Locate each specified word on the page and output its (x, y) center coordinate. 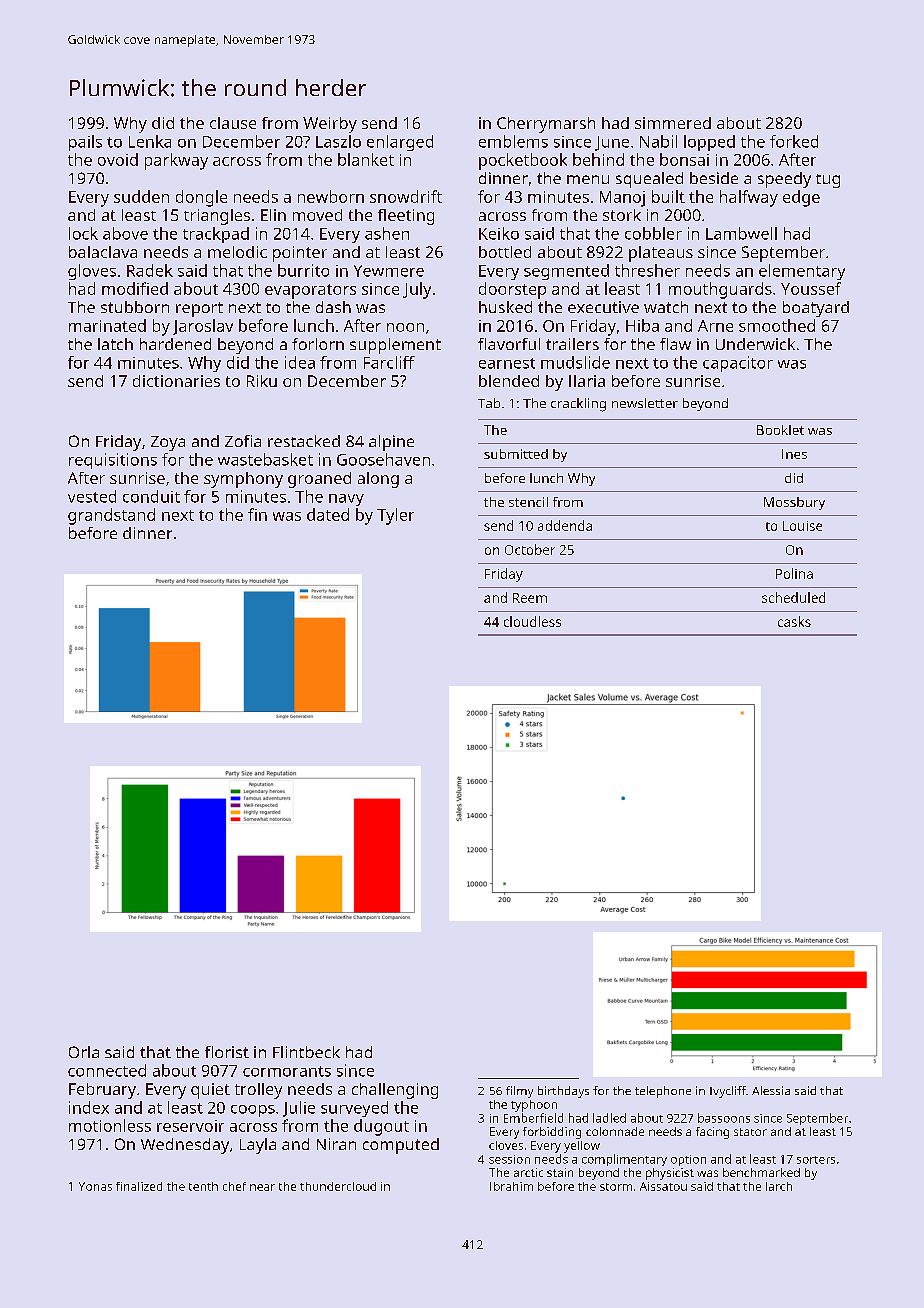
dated (328, 514)
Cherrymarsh (546, 125)
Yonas (95, 1186)
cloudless (532, 621)
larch (779, 1186)
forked (794, 141)
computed (401, 1146)
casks (794, 621)
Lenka (150, 141)
